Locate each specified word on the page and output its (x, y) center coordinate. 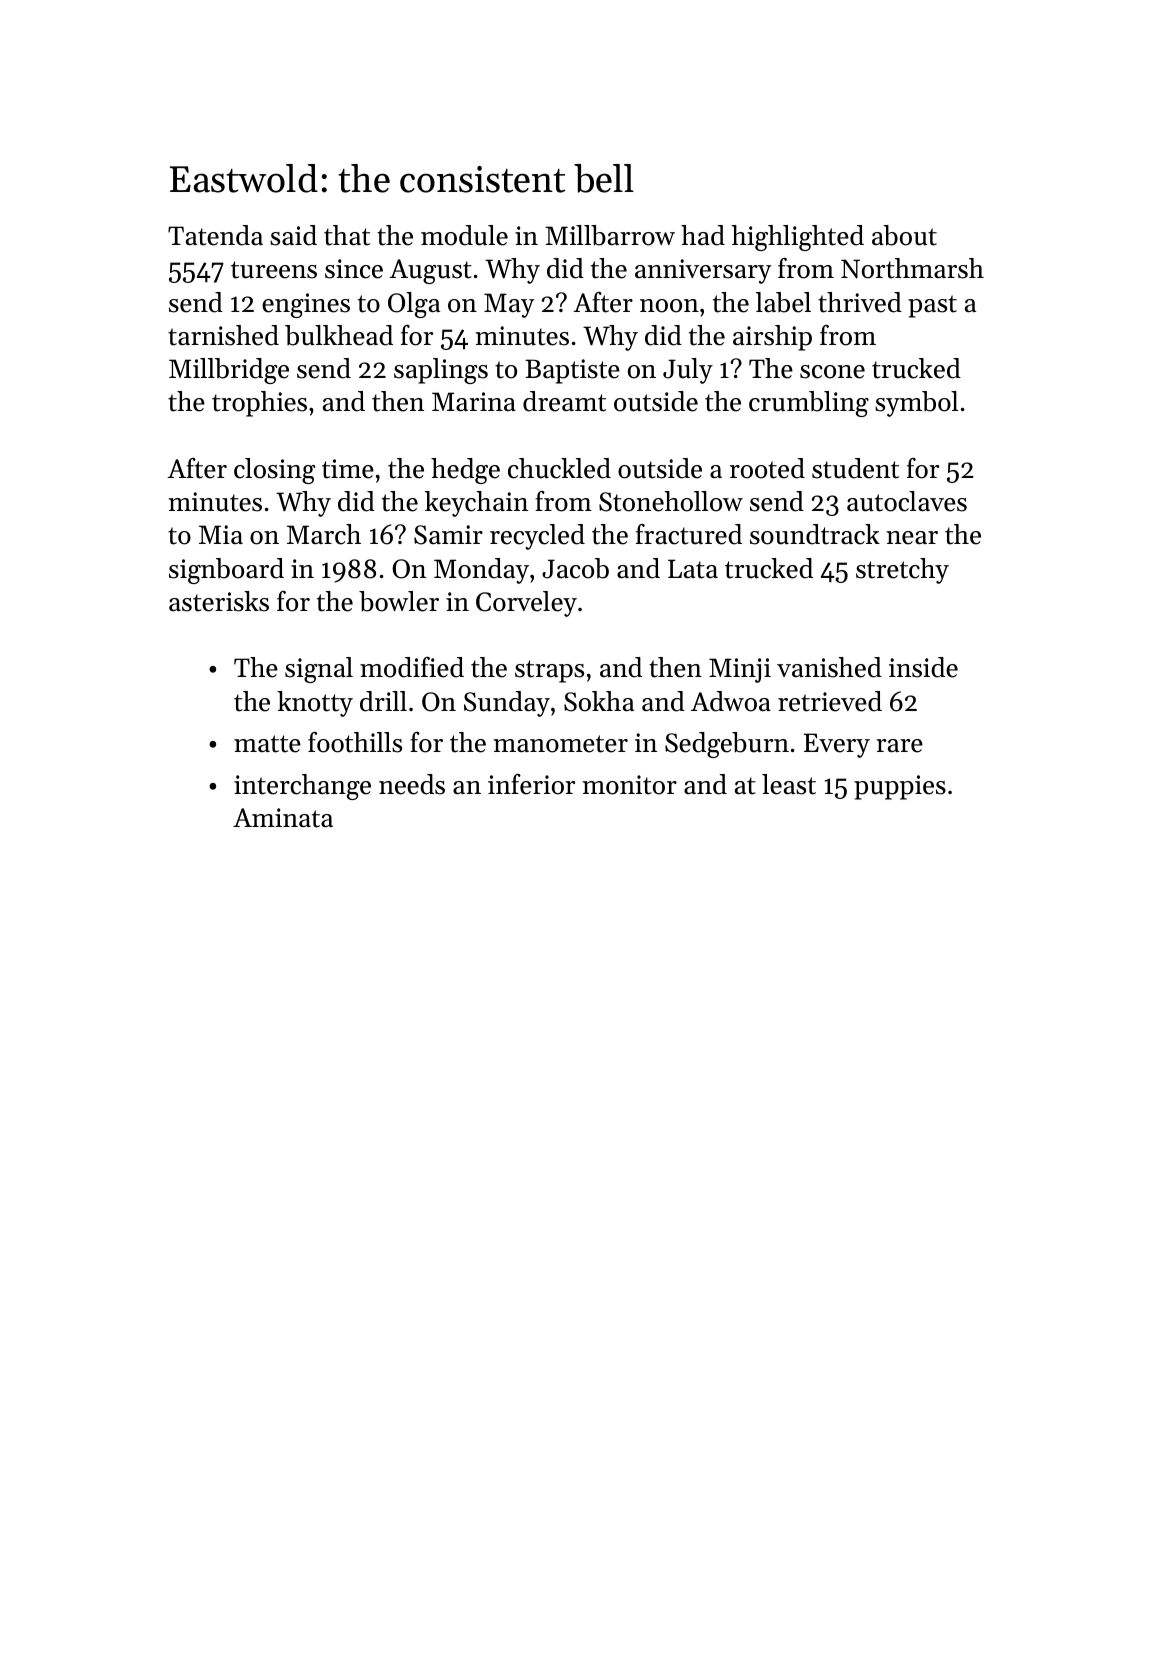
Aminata (283, 818)
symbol (916, 404)
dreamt (564, 401)
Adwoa (731, 701)
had (703, 235)
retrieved (830, 701)
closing (274, 471)
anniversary (703, 271)
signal (319, 670)
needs (412, 784)
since (354, 269)
